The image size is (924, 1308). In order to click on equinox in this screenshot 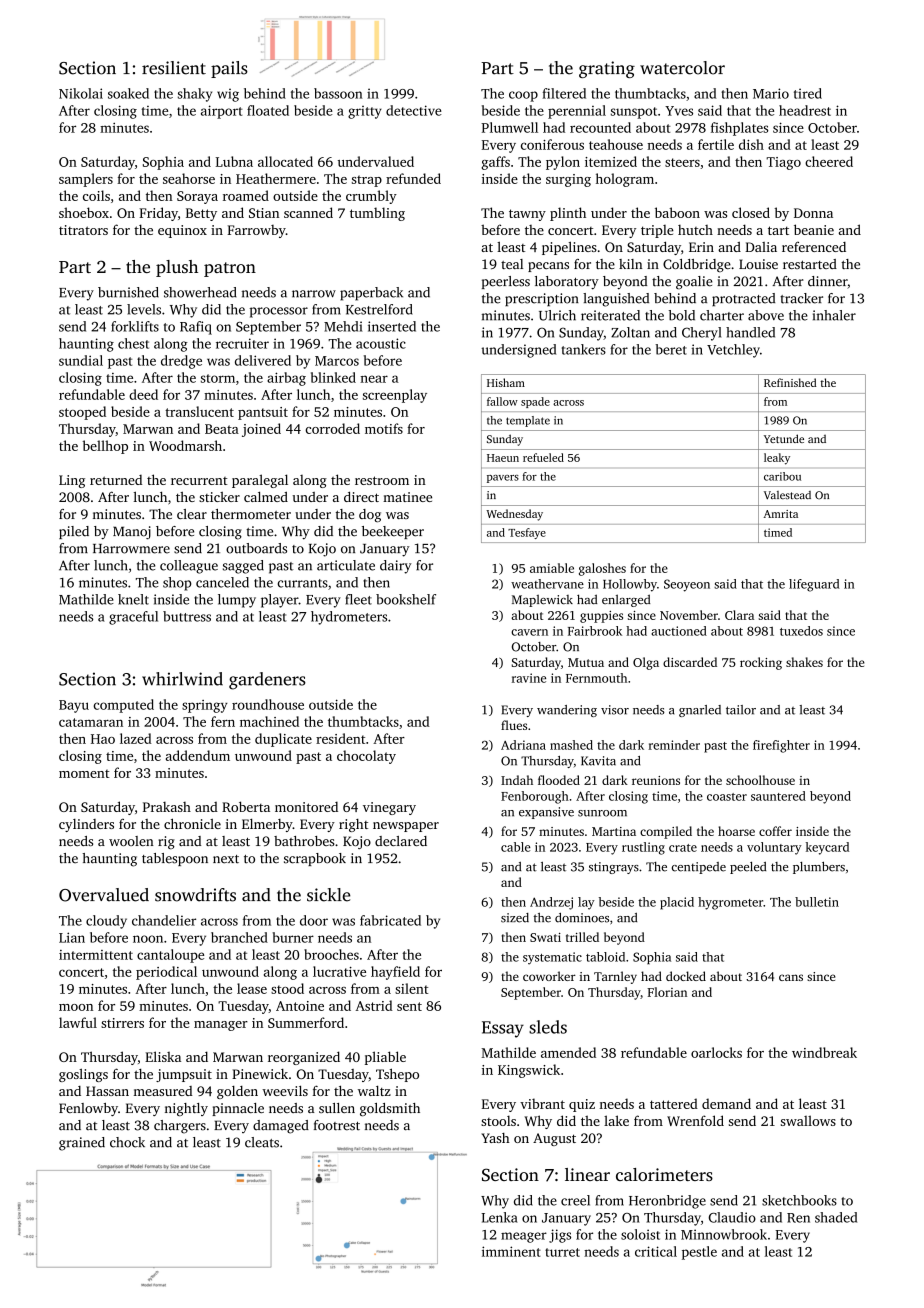, I will do `click(182, 231)`.
